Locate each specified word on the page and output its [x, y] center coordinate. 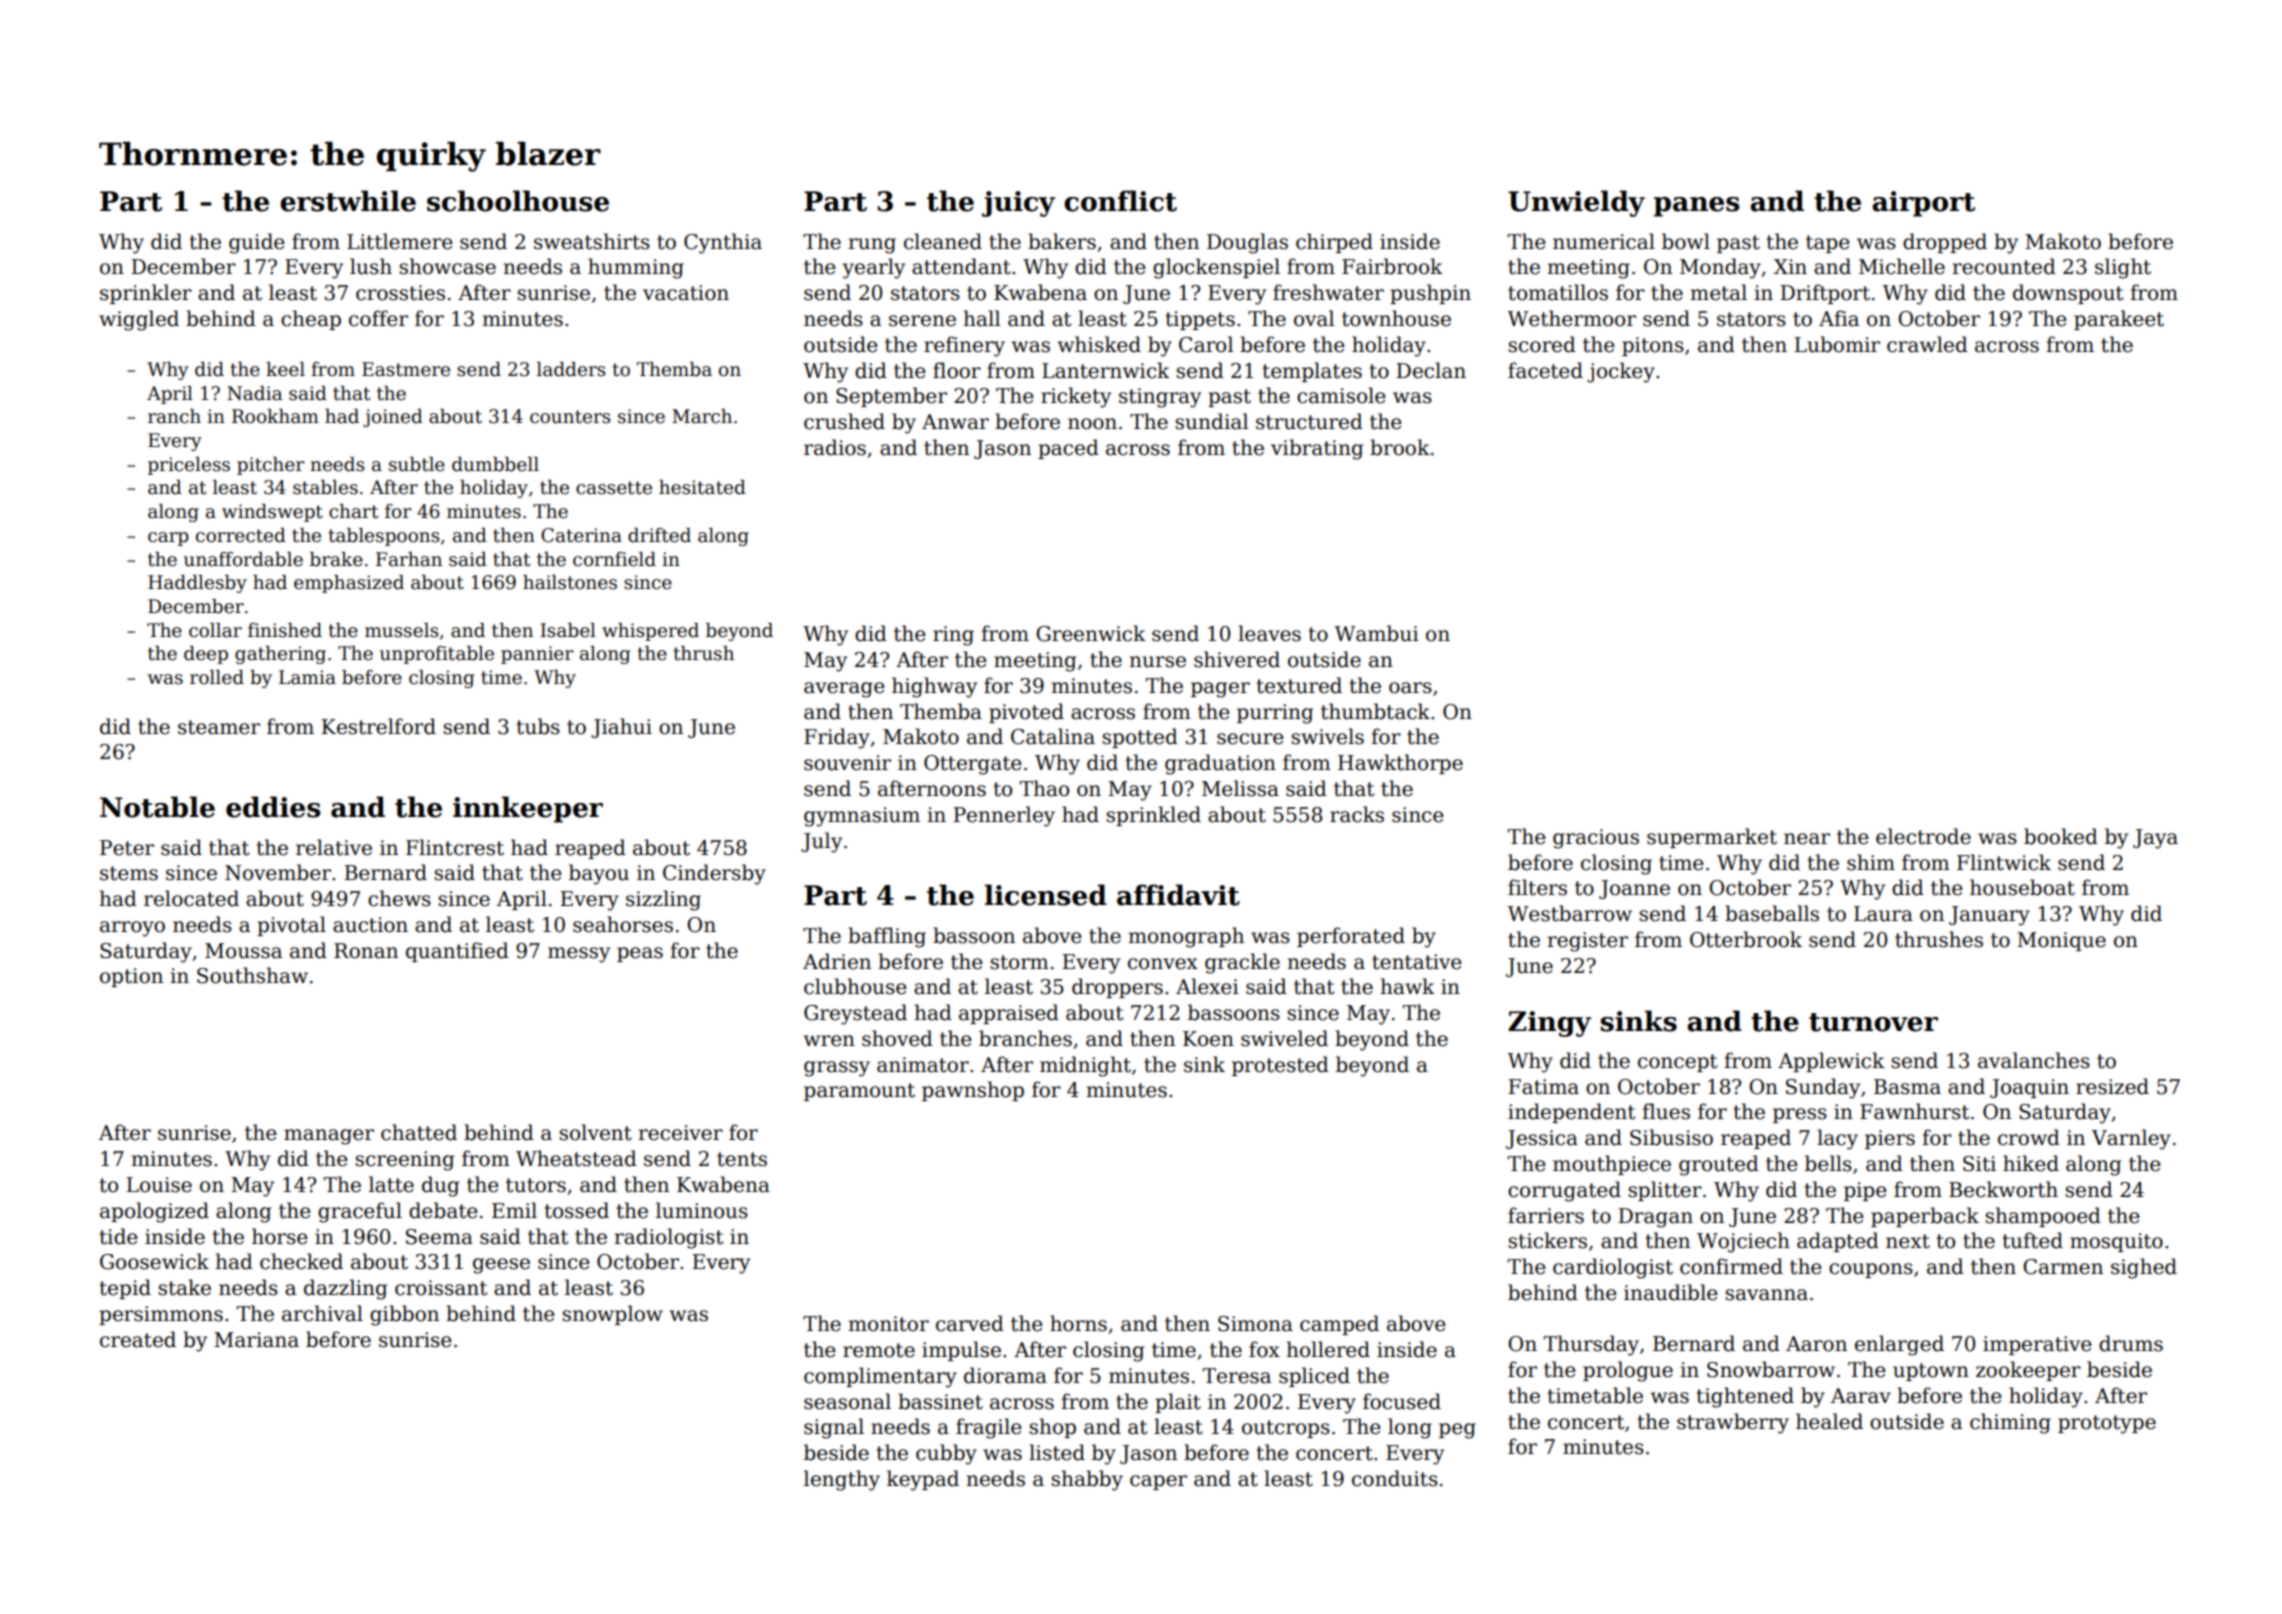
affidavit [1178, 895]
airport [1923, 204]
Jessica [1542, 1139]
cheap [311, 320]
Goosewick [154, 1261]
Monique [2061, 941]
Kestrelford [378, 726]
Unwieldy [1576, 203]
